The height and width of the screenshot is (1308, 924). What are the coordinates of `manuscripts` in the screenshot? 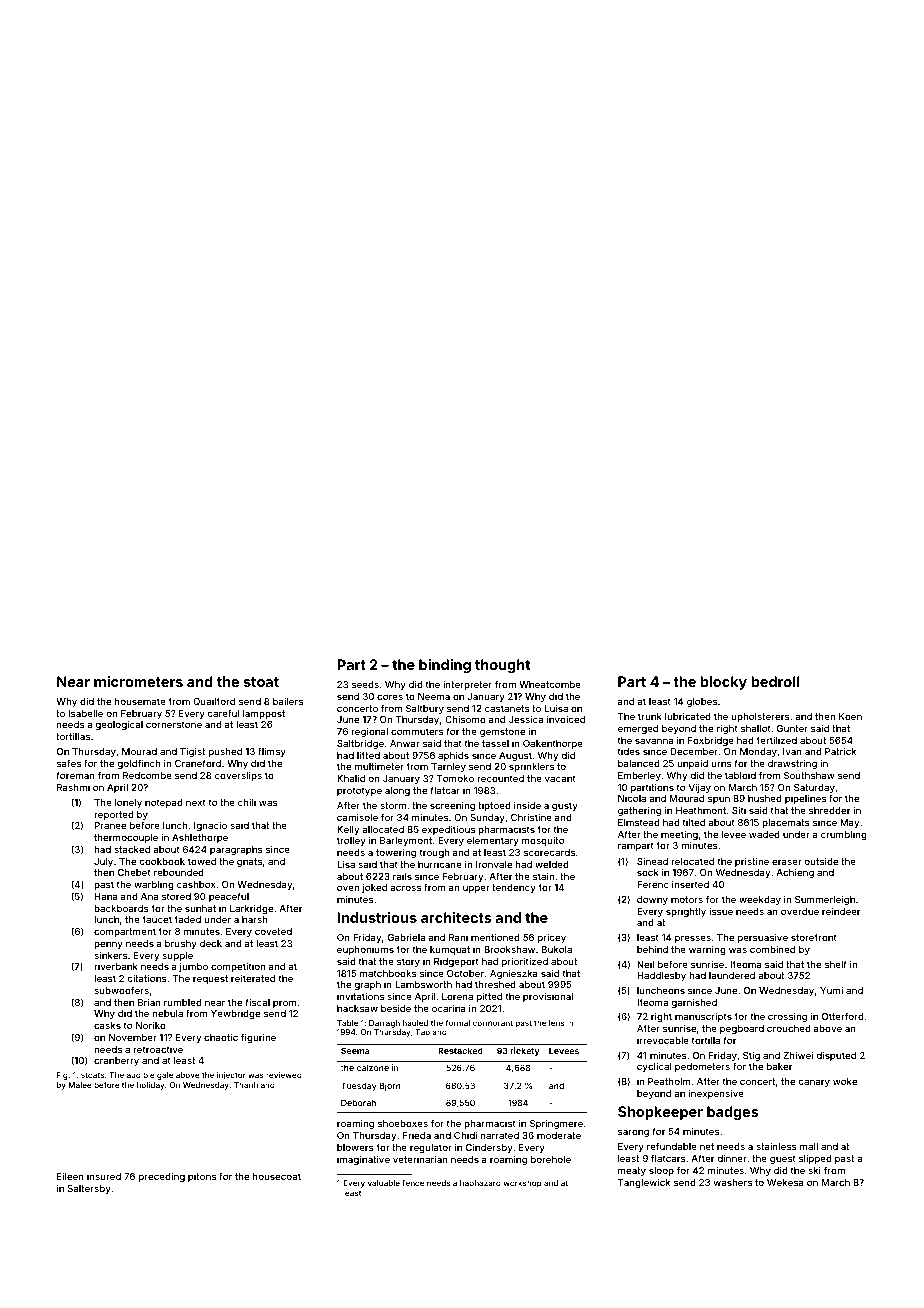 It's located at (703, 1017).
